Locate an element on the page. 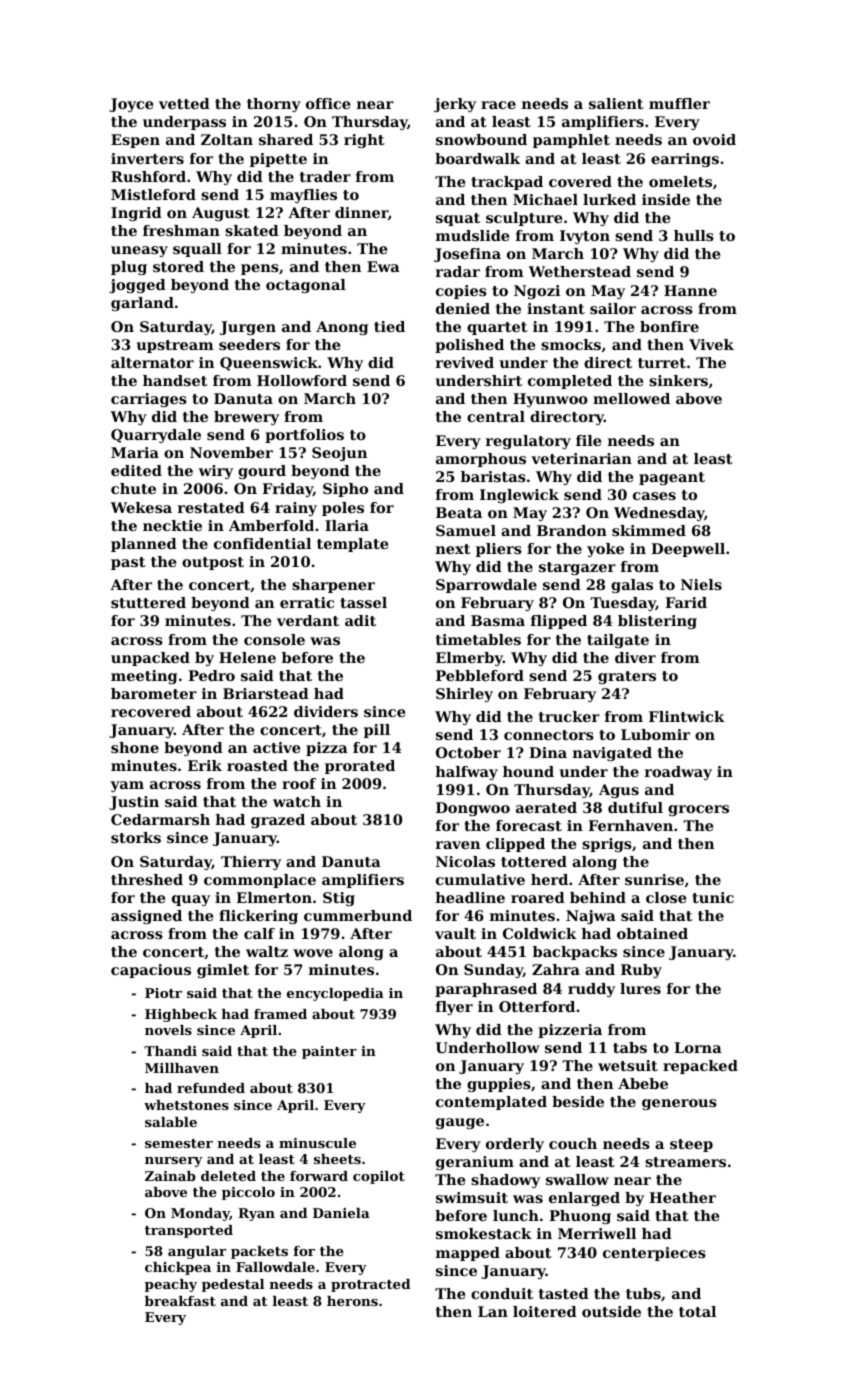 The width and height of the document is (849, 1400). swimsuit is located at coordinates (472, 1197).
